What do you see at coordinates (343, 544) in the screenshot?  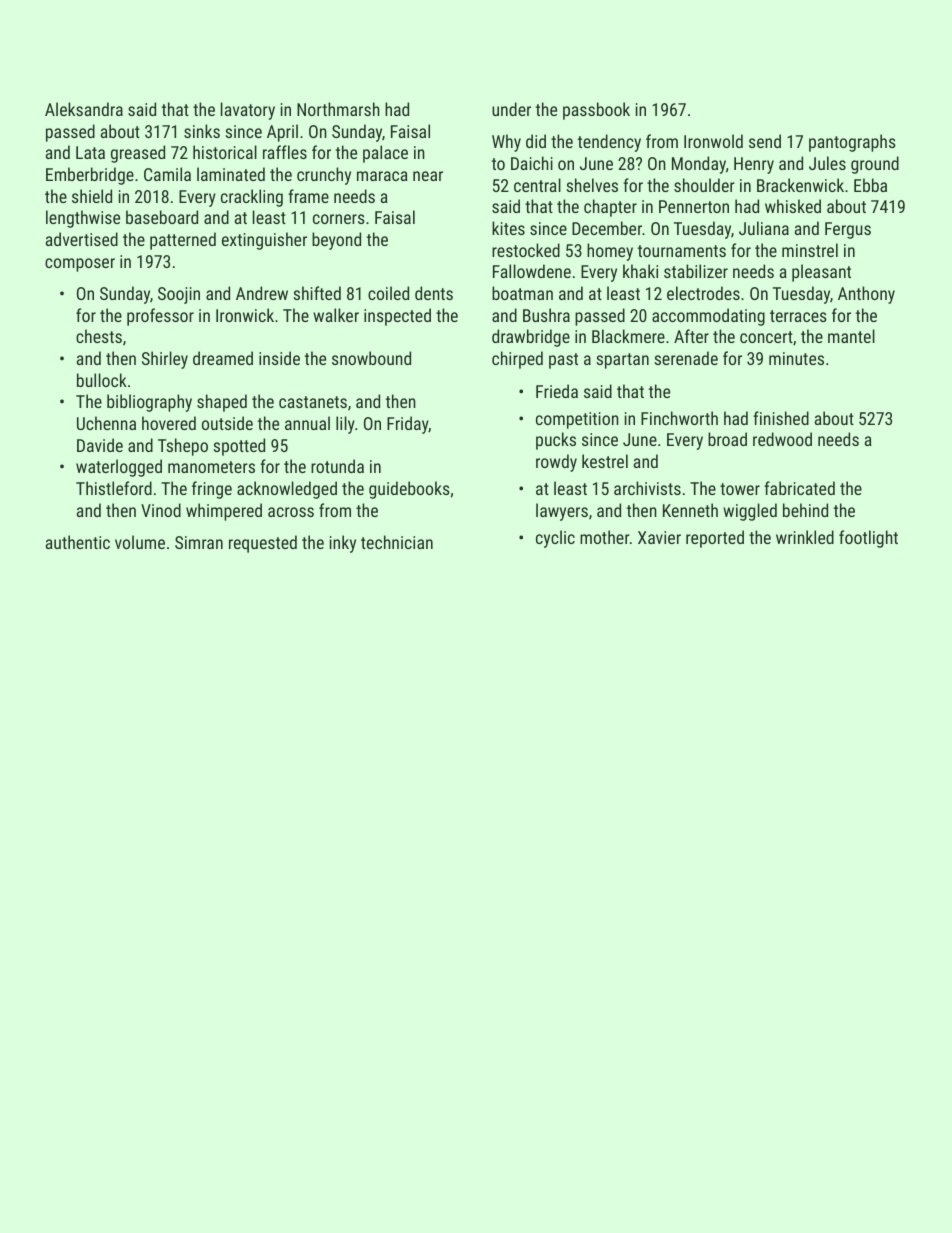 I see `inky` at bounding box center [343, 544].
